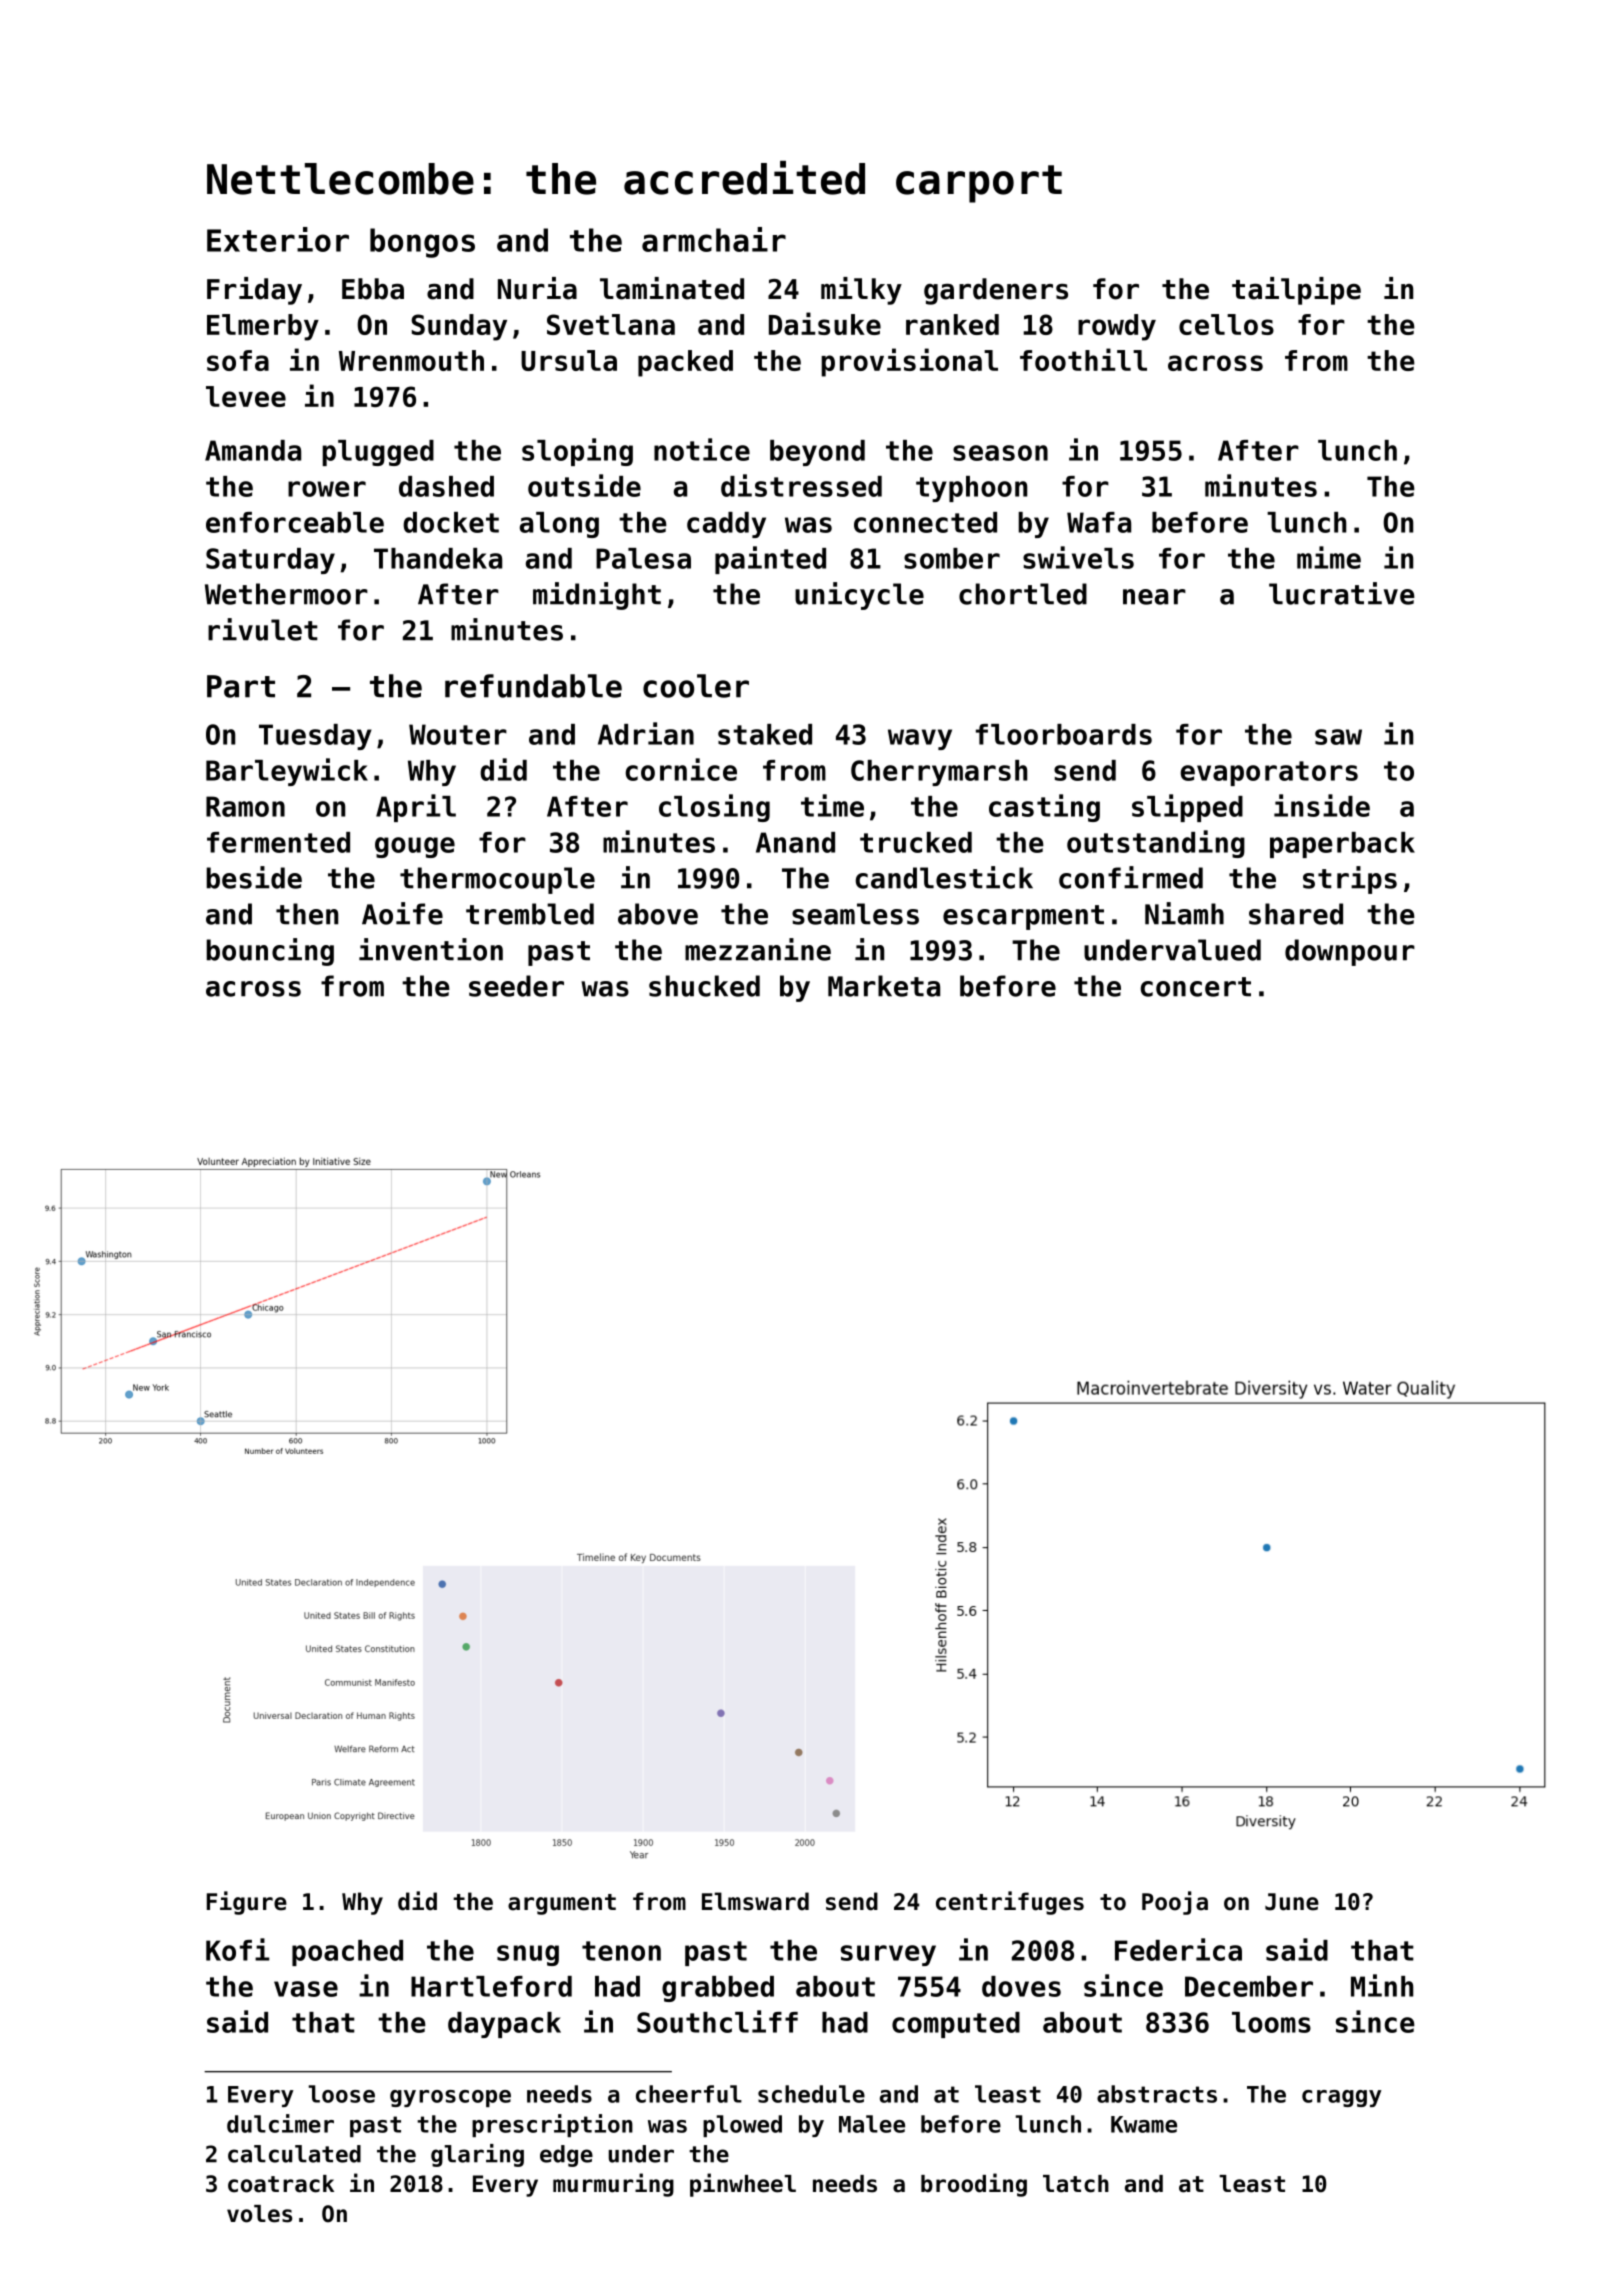 The width and height of the document is (1620, 2292). What do you see at coordinates (295, 522) in the document?
I see `enforceable` at bounding box center [295, 522].
